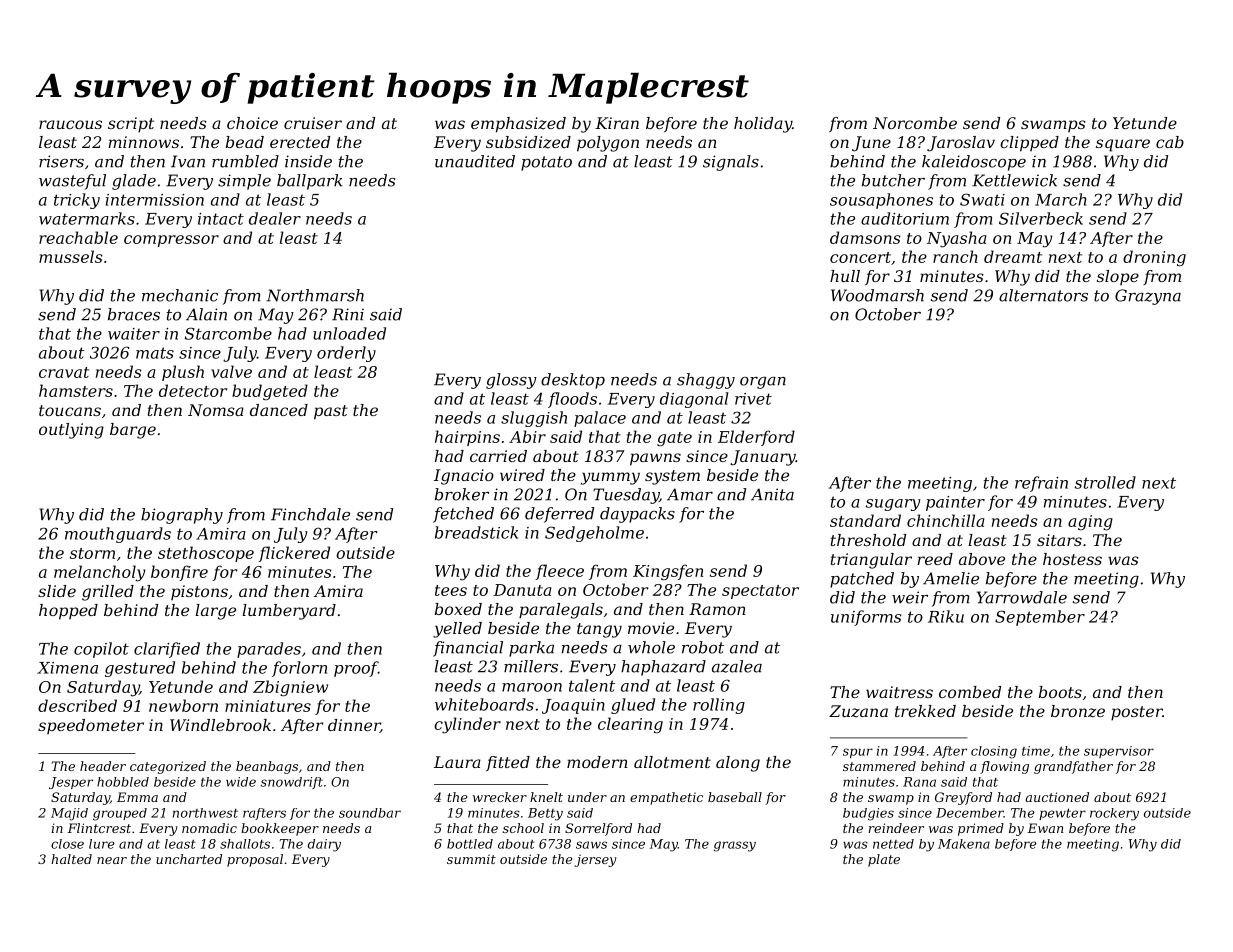 This screenshot has height=952, width=1233. What do you see at coordinates (67, 668) in the screenshot?
I see `Ximena` at bounding box center [67, 668].
